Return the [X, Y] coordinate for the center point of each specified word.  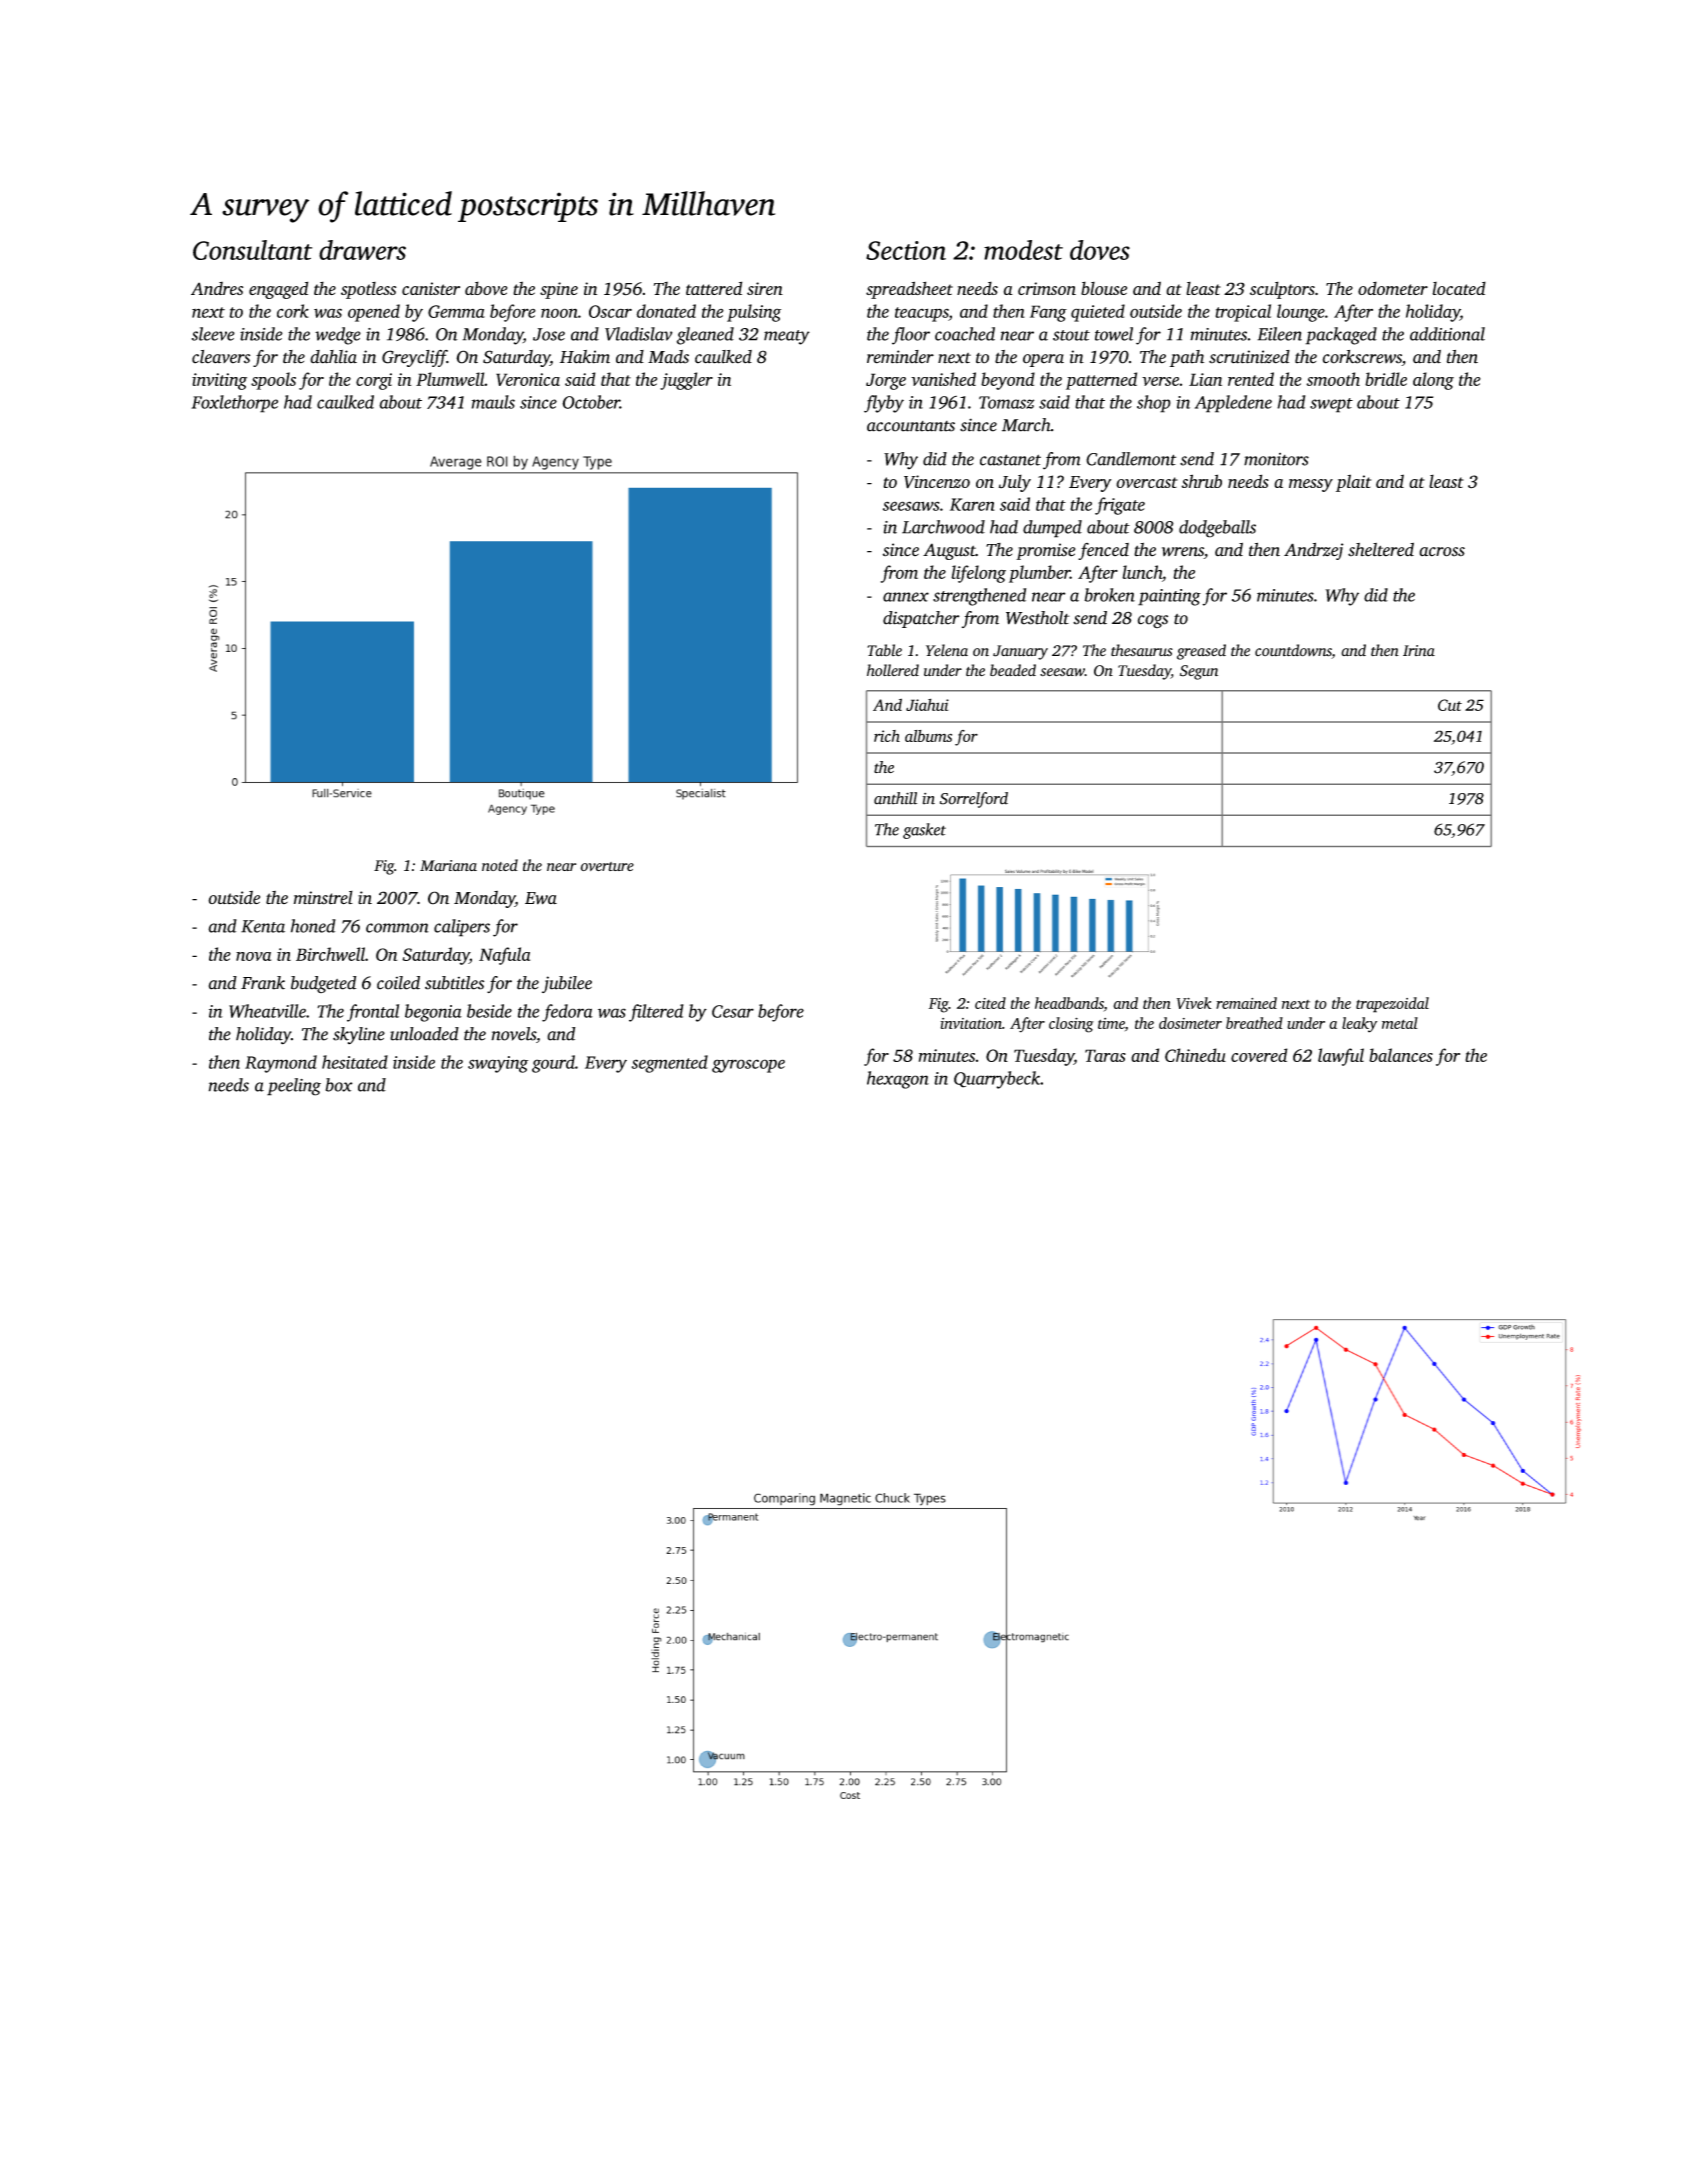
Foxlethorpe [234, 404]
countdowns [1293, 651]
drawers [362, 250]
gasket [924, 831]
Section [906, 250]
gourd [553, 1064]
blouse [1104, 288]
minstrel [323, 898]
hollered [893, 670]
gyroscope [748, 1066]
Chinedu [1195, 1055]
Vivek [1194, 1003]
